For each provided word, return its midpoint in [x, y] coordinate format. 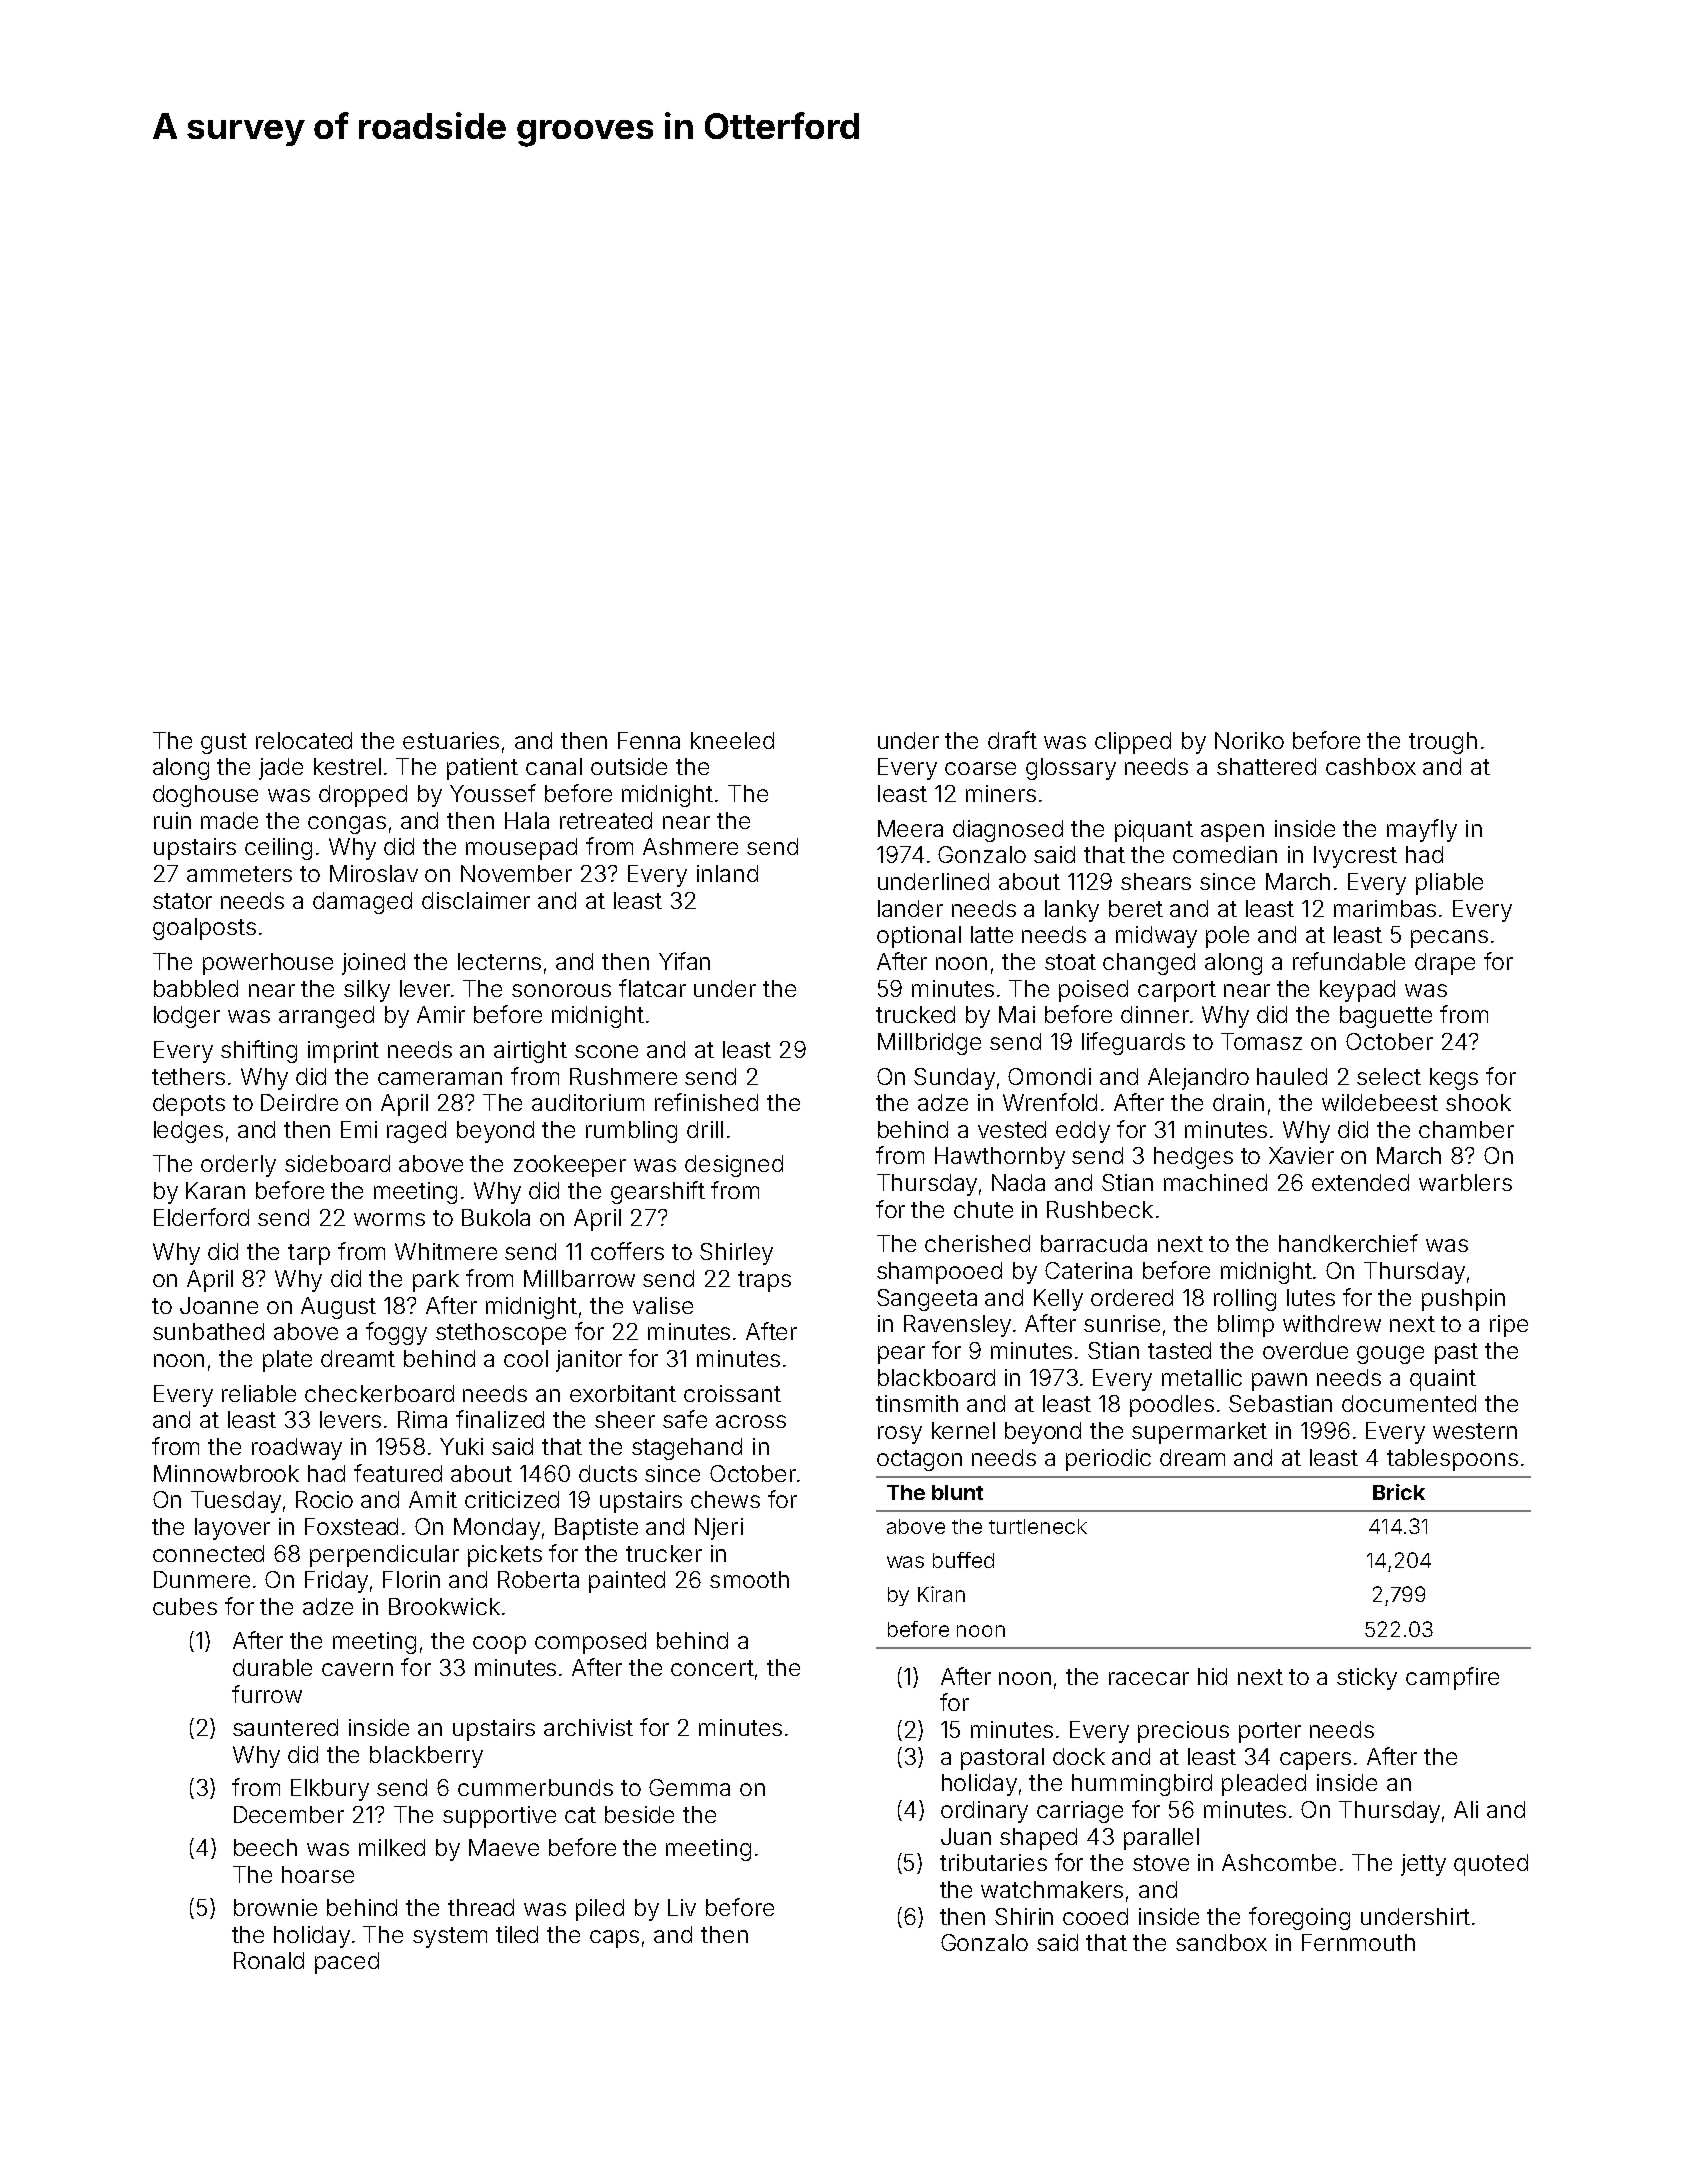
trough [1443, 743]
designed [734, 1166]
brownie [275, 1907]
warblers [1465, 1182]
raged [416, 1132]
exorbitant [623, 1393]
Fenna [649, 740]
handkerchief [1348, 1243]
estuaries [451, 740]
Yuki [461, 1446]
